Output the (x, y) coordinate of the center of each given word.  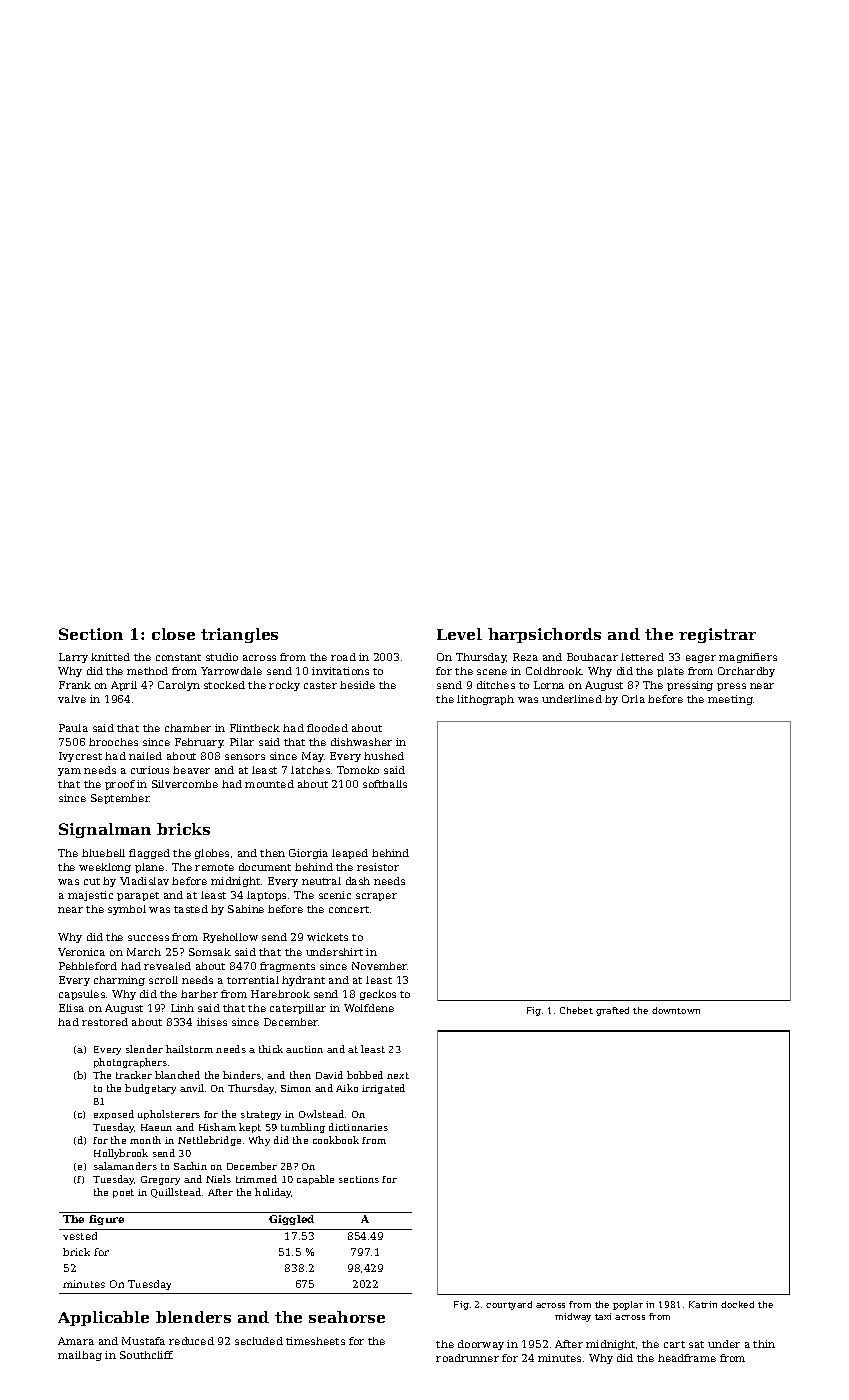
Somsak (210, 952)
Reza (525, 657)
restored (105, 1022)
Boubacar (592, 657)
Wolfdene (369, 1008)
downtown (676, 1010)
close (173, 634)
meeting (730, 700)
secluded (259, 1341)
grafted (612, 1011)
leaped (350, 854)
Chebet (576, 1010)
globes (212, 854)
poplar (628, 1305)
